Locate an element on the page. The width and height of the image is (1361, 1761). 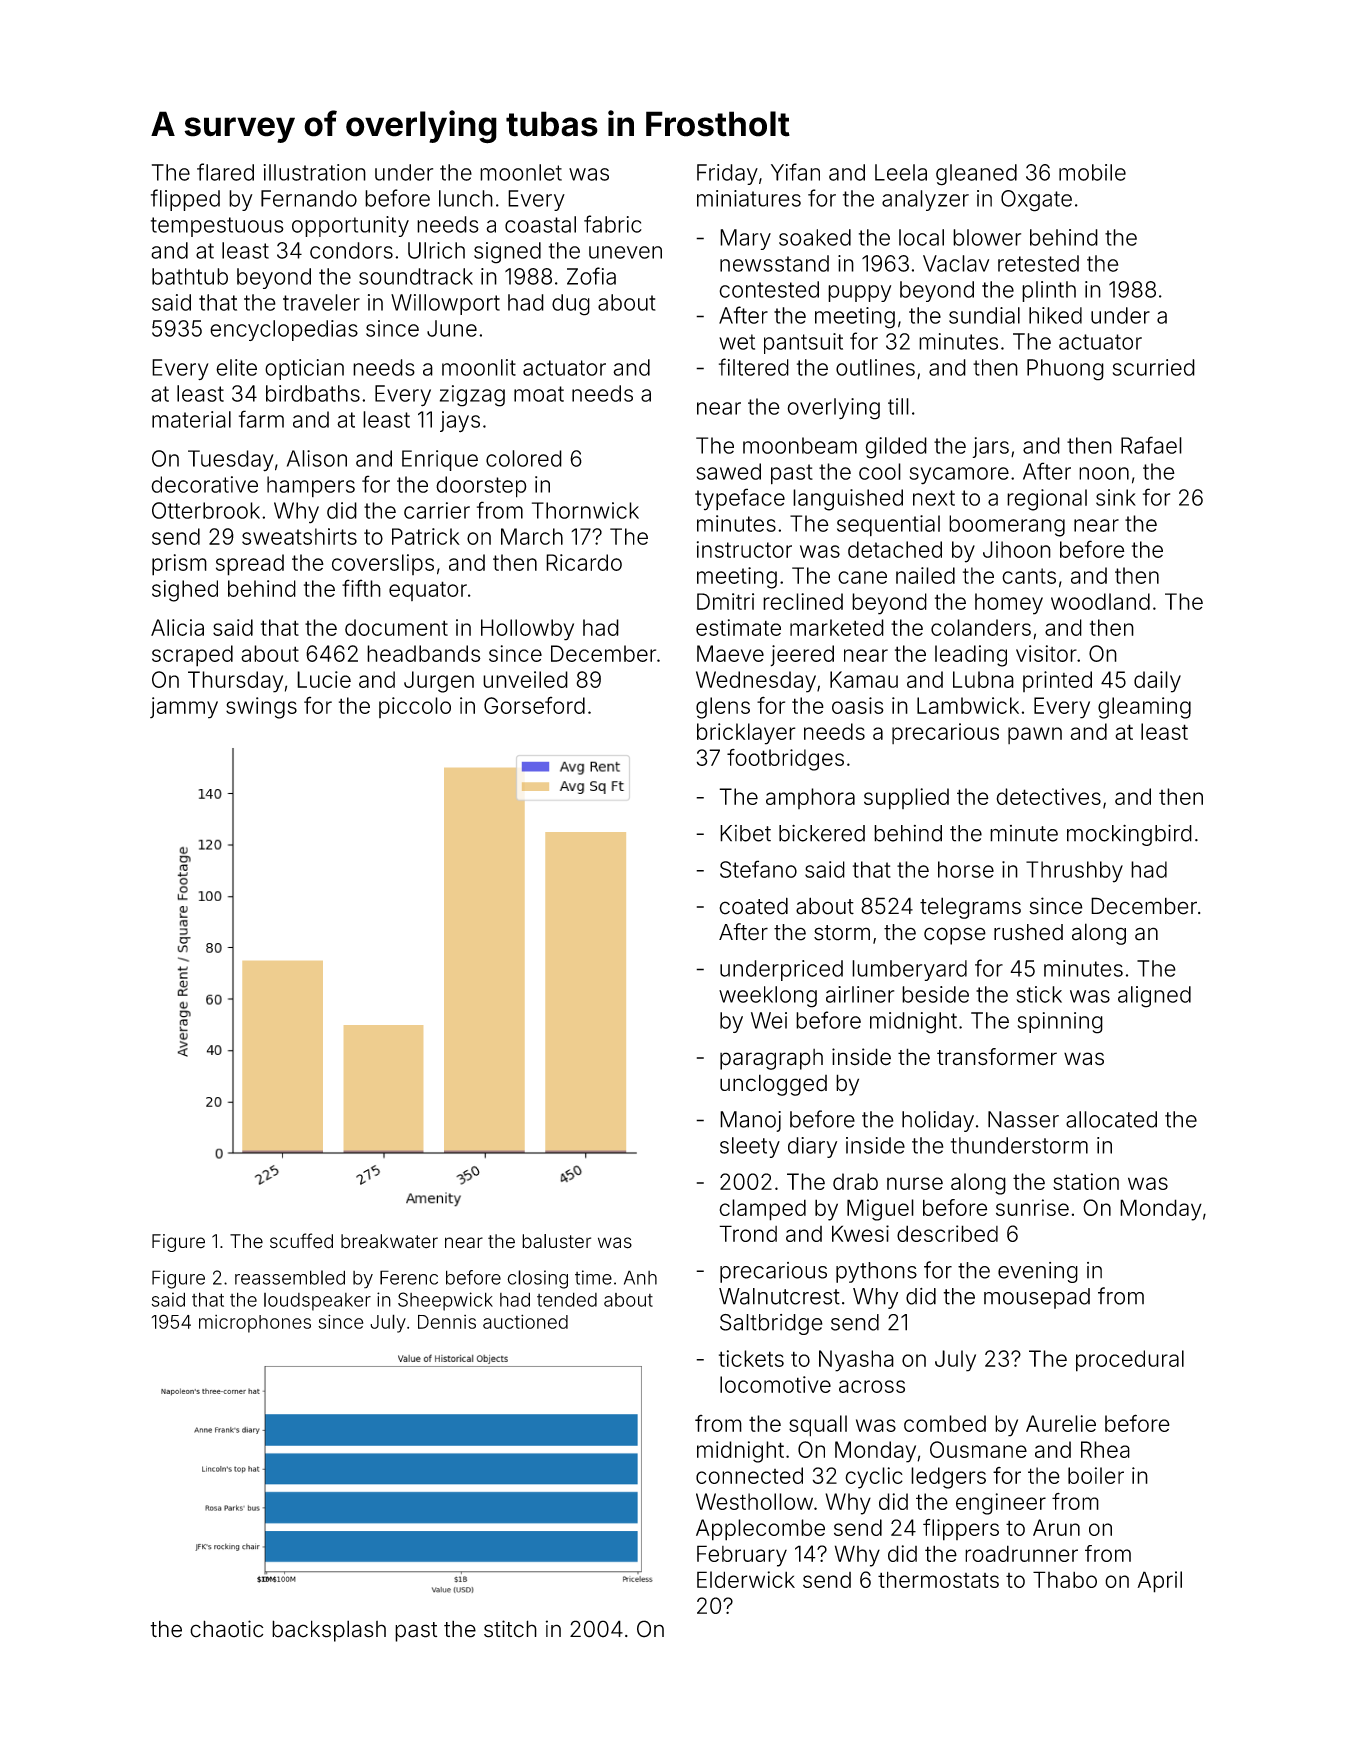
supplied is located at coordinates (906, 799).
